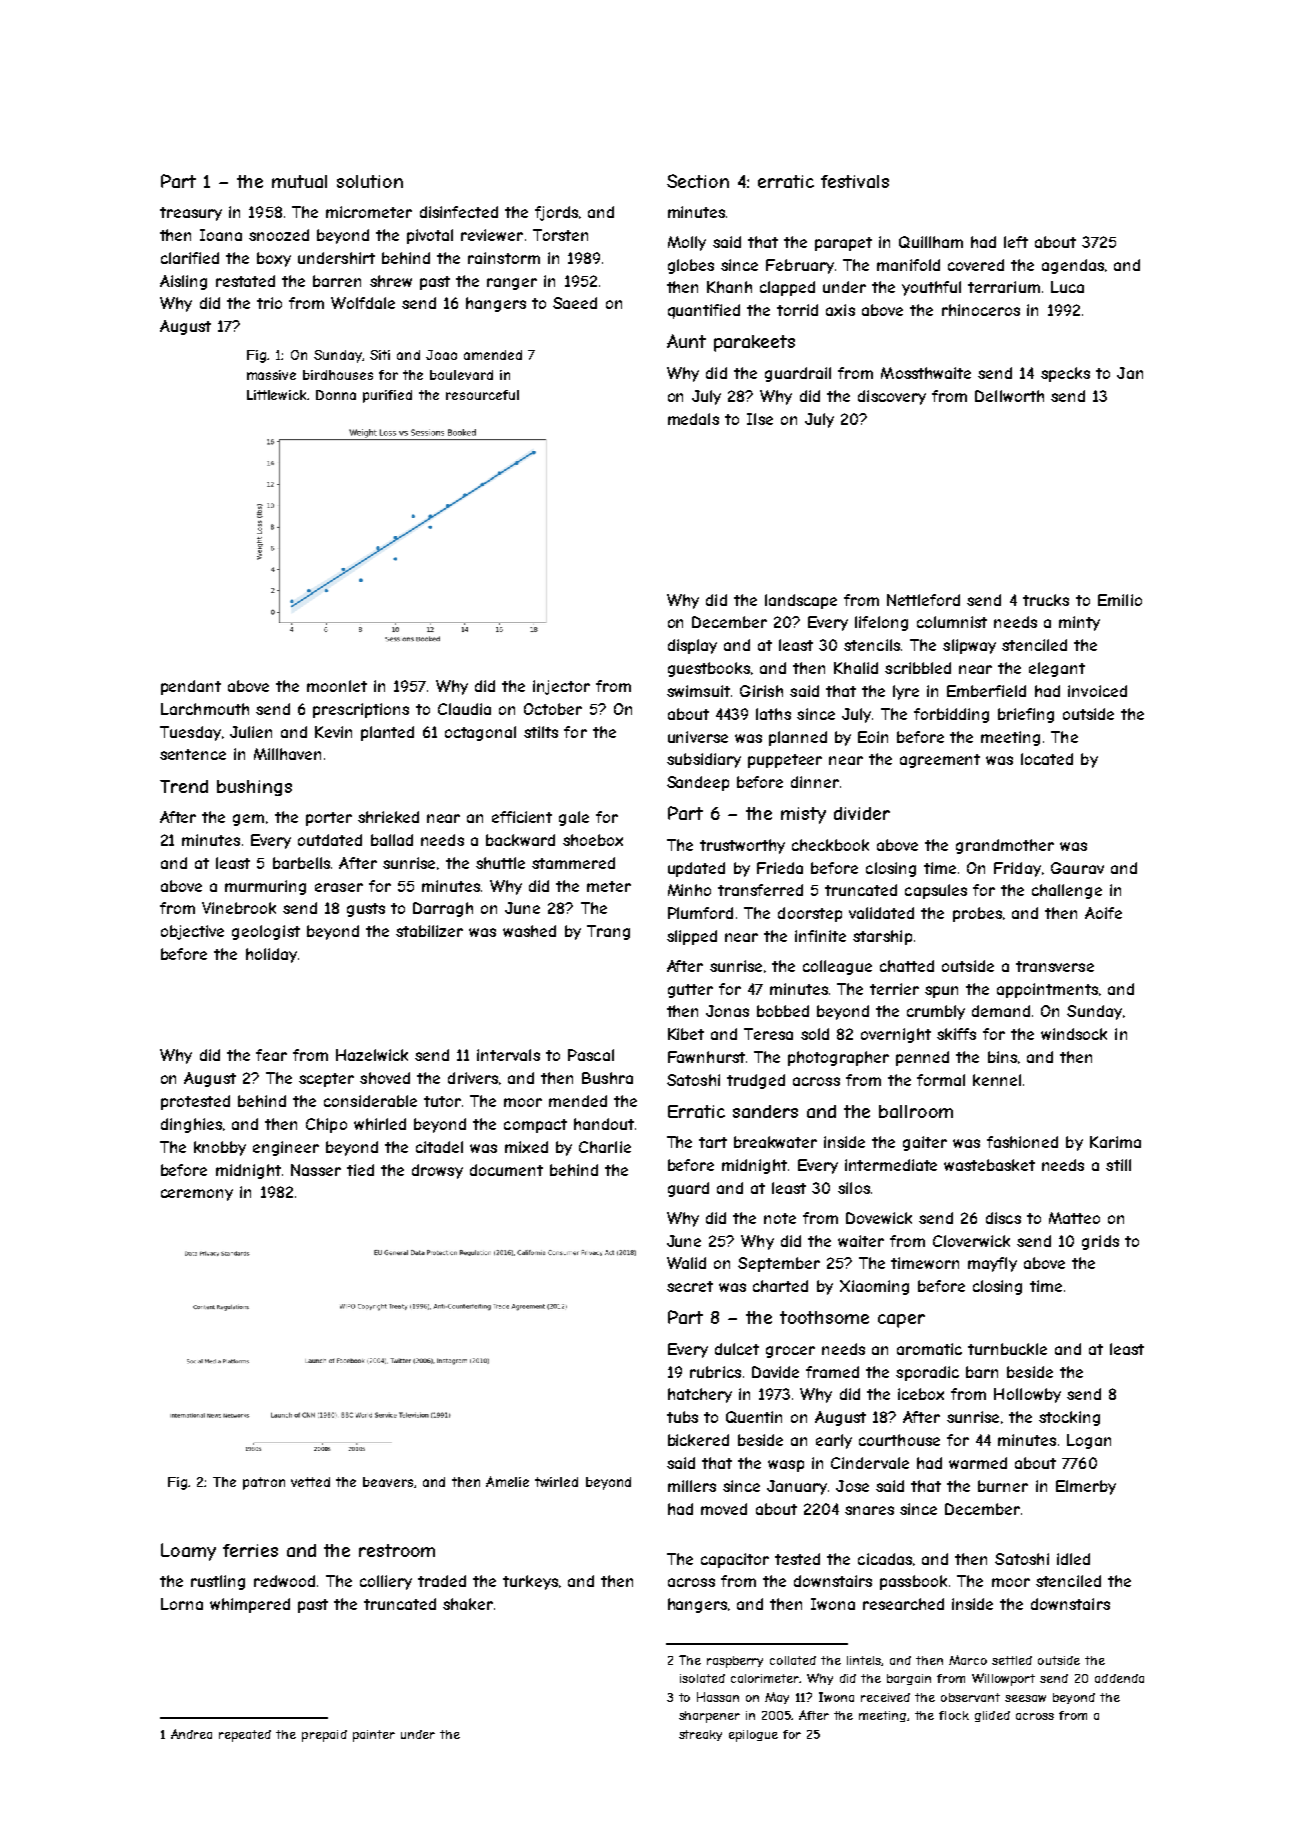 The height and width of the document is (1847, 1306). Describe the element at coordinates (686, 341) in the document. I see `Aunt` at that location.
